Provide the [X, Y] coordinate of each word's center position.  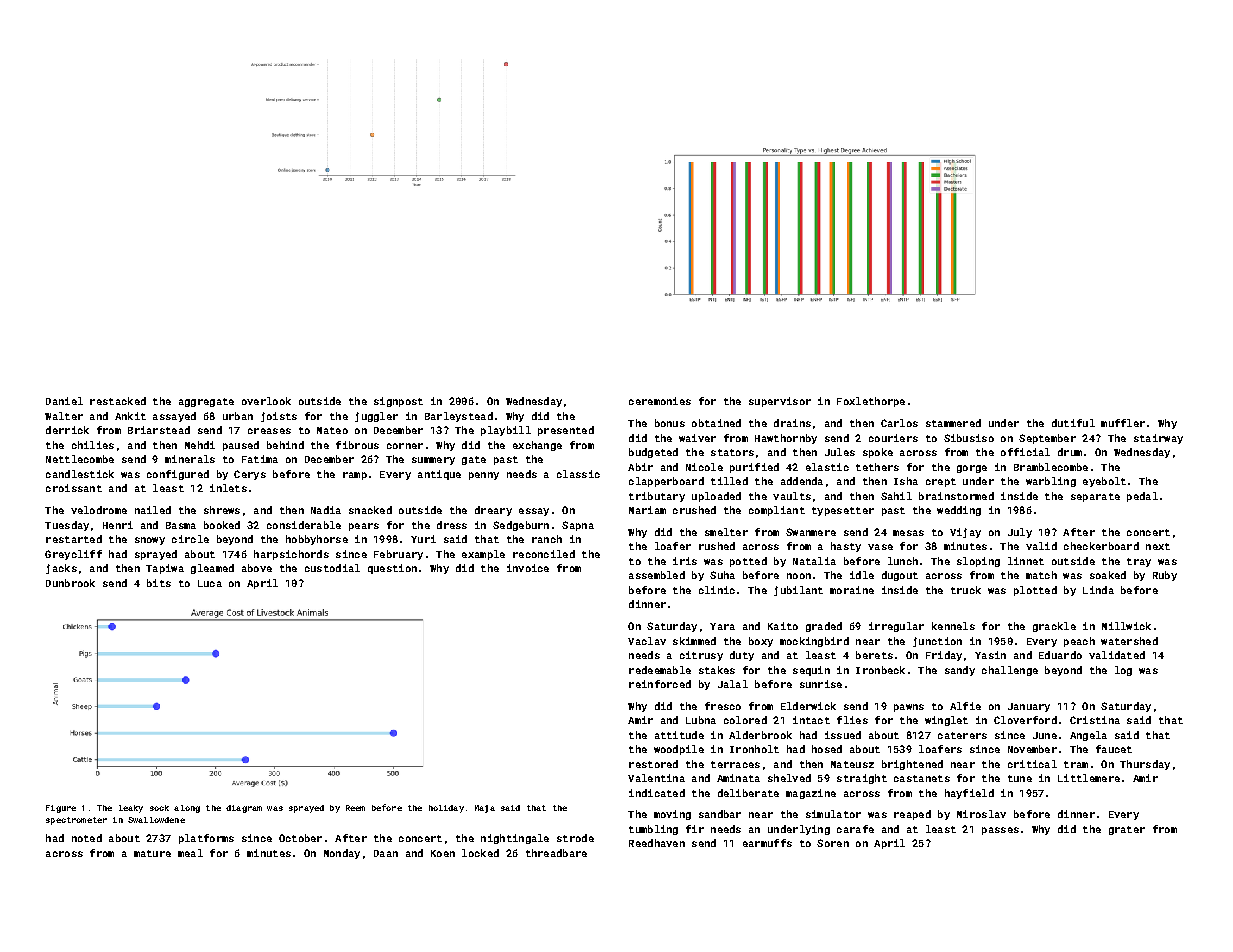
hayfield [969, 794]
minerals [190, 459]
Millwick [1126, 626]
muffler [1123, 423]
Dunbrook [70, 583]
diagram [244, 809]
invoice [528, 568]
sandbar [720, 814]
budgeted [653, 453]
